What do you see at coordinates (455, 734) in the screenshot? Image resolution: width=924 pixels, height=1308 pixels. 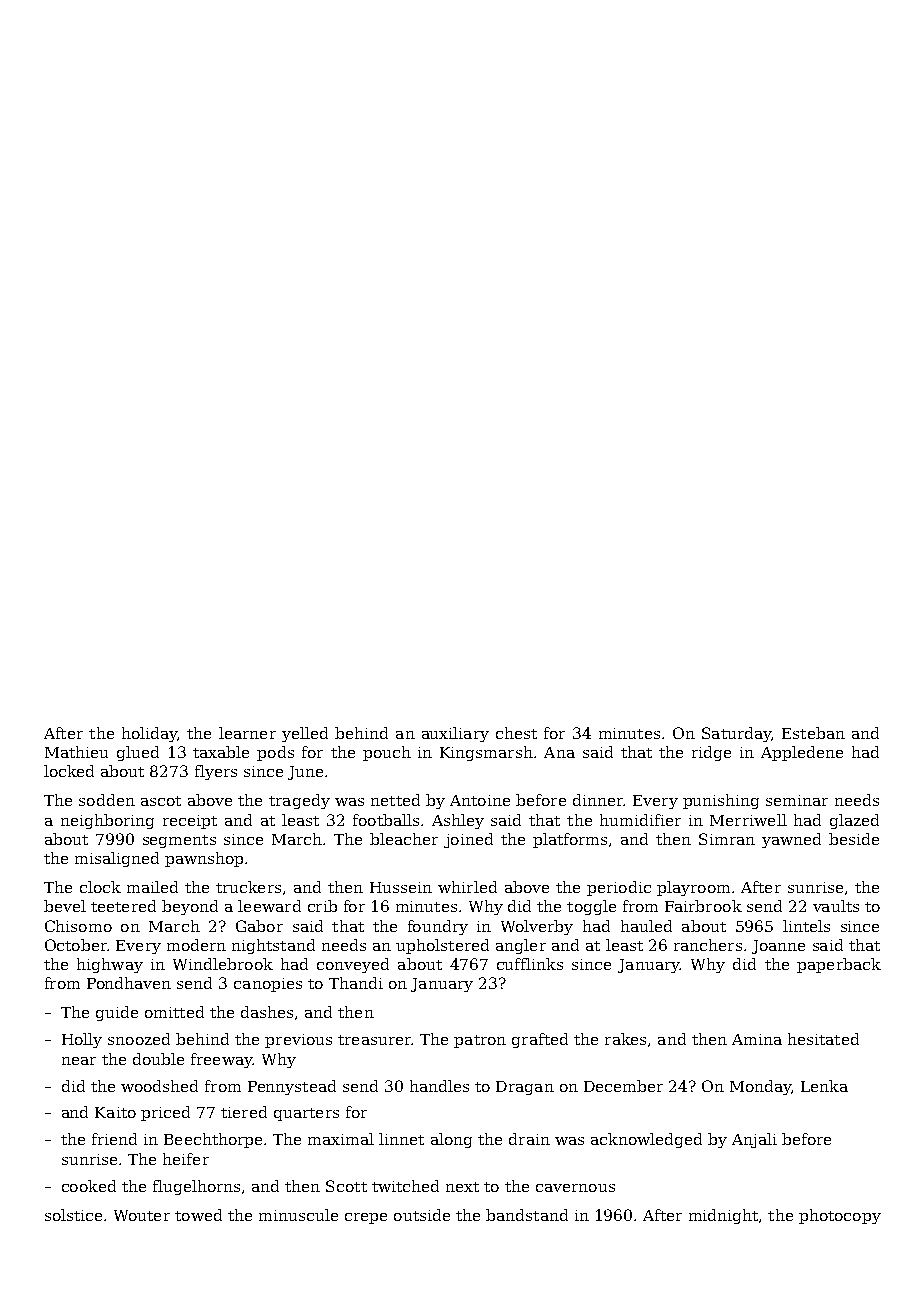 I see `auxiliary` at bounding box center [455, 734].
